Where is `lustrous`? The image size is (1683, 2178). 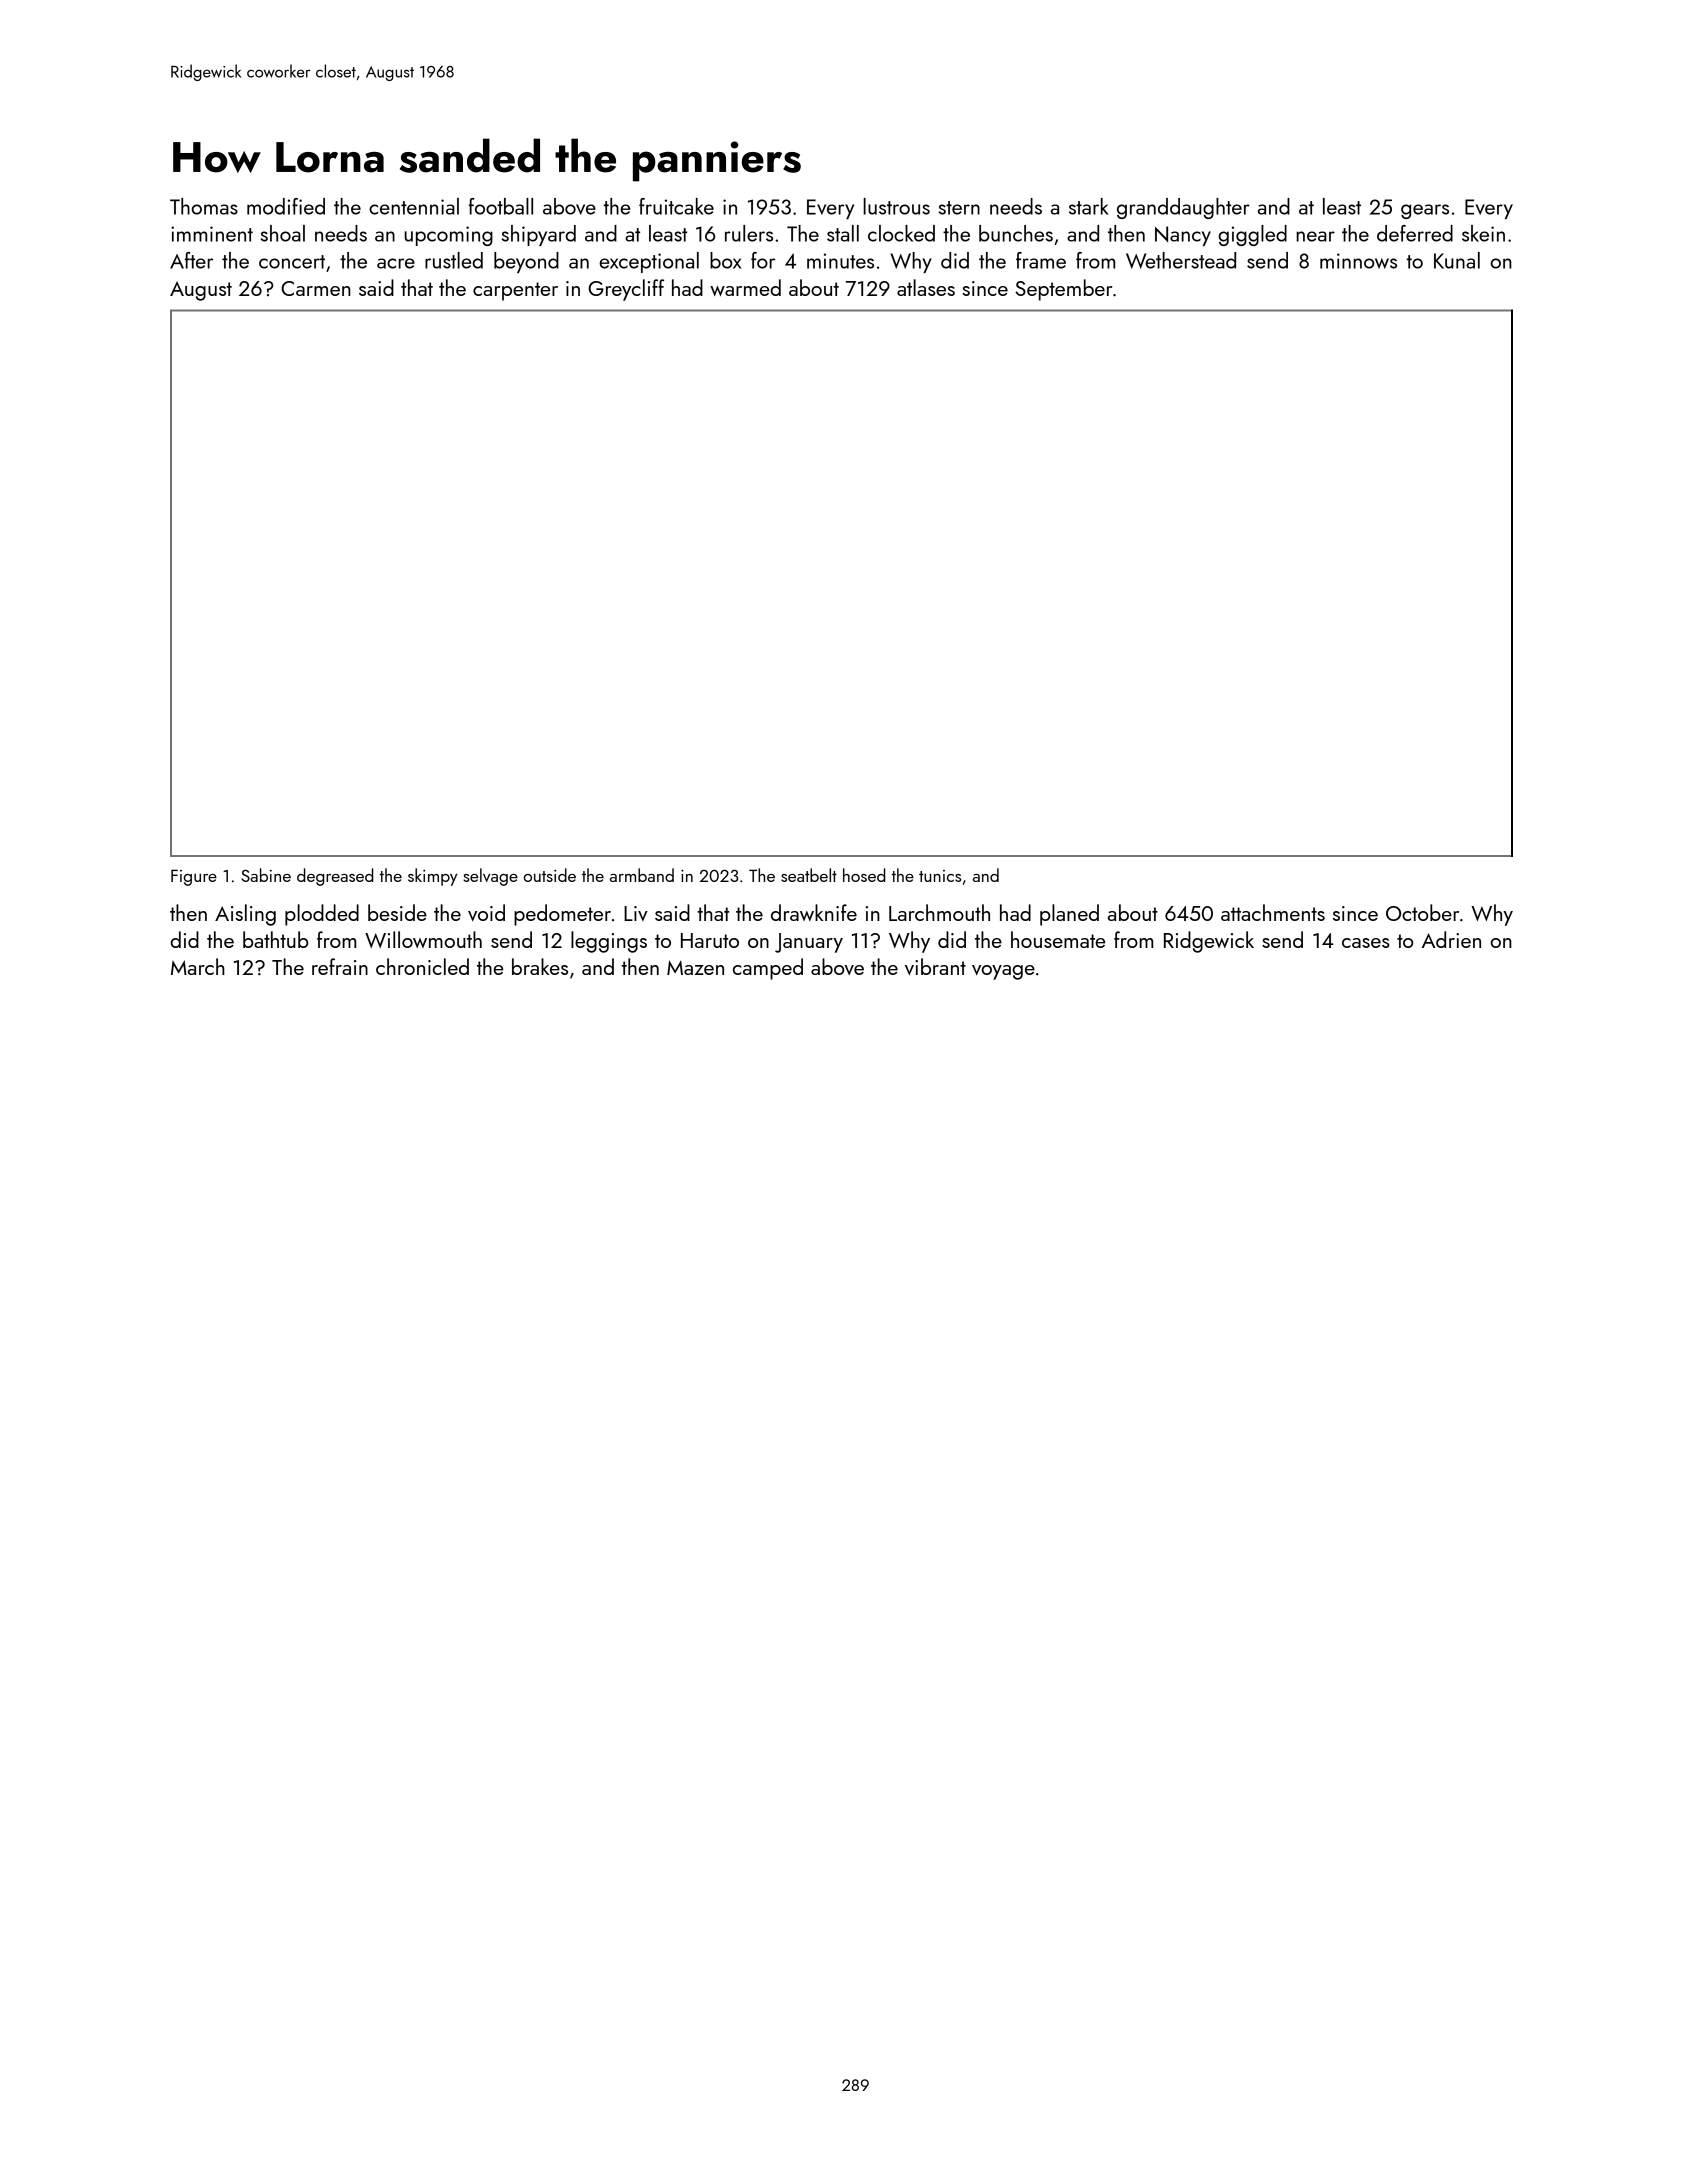
lustrous is located at coordinates (896, 206).
